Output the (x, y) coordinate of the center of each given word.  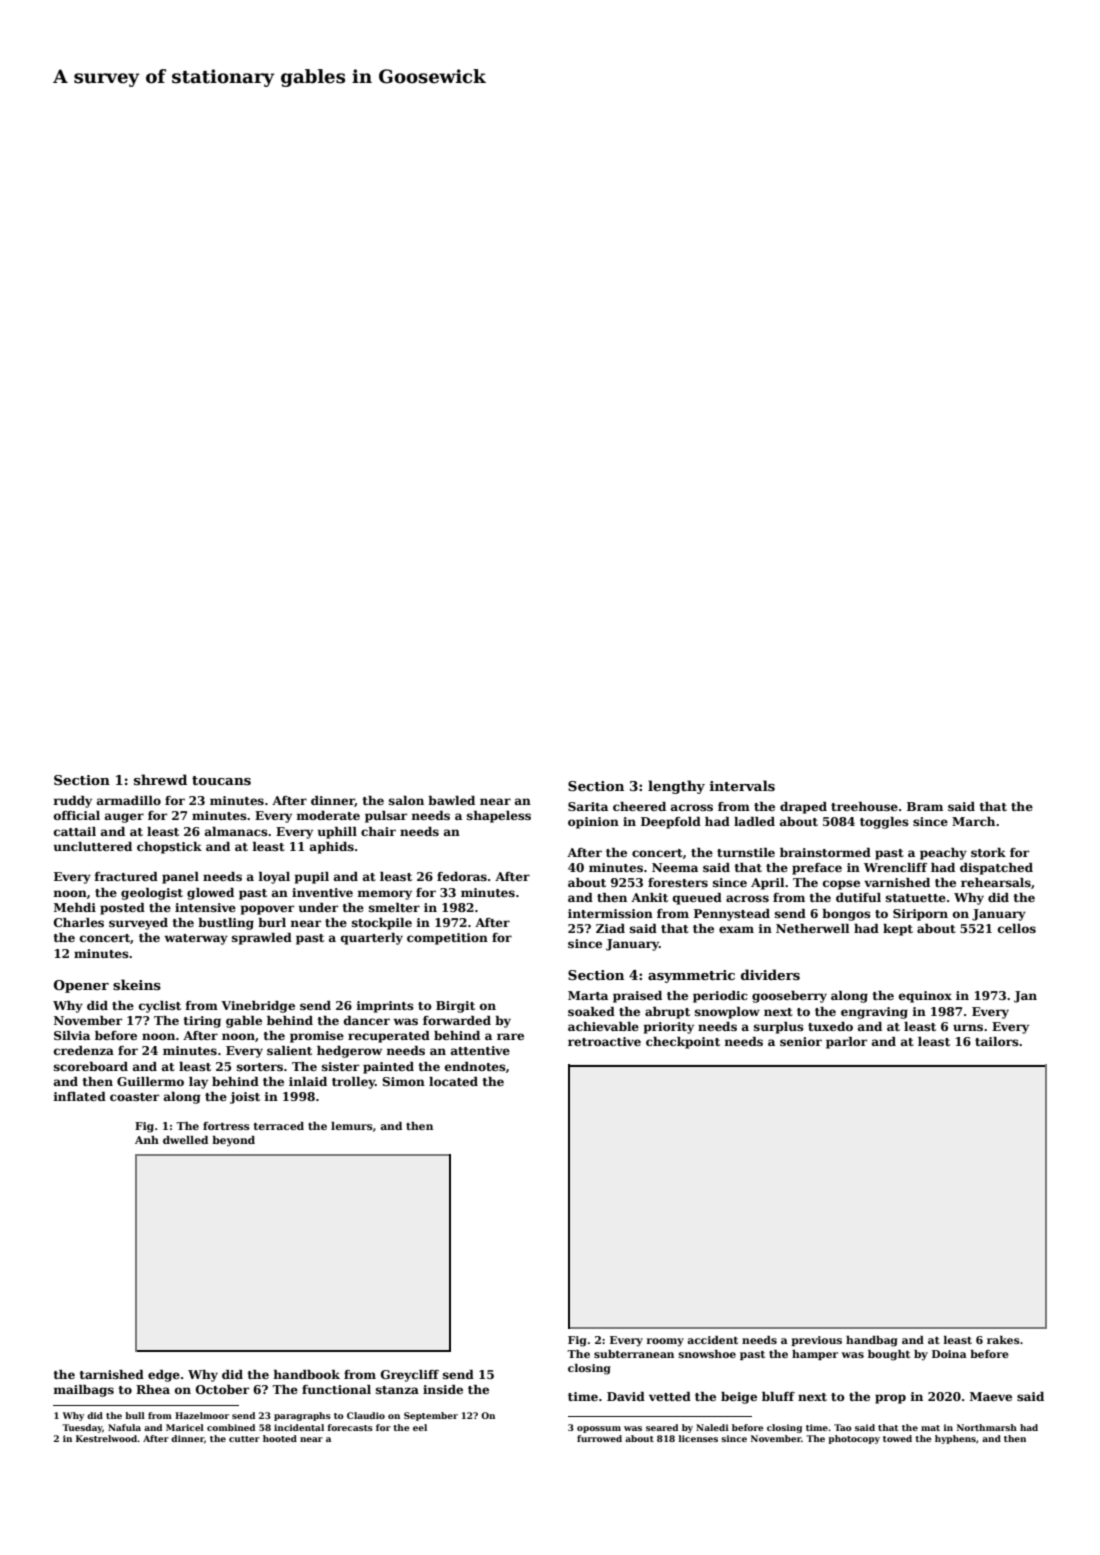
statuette (916, 898)
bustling (226, 924)
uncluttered (92, 846)
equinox (925, 997)
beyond (233, 1141)
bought (889, 1355)
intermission (610, 913)
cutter (244, 1439)
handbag (872, 1341)
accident (712, 1340)
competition (447, 939)
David (626, 1396)
